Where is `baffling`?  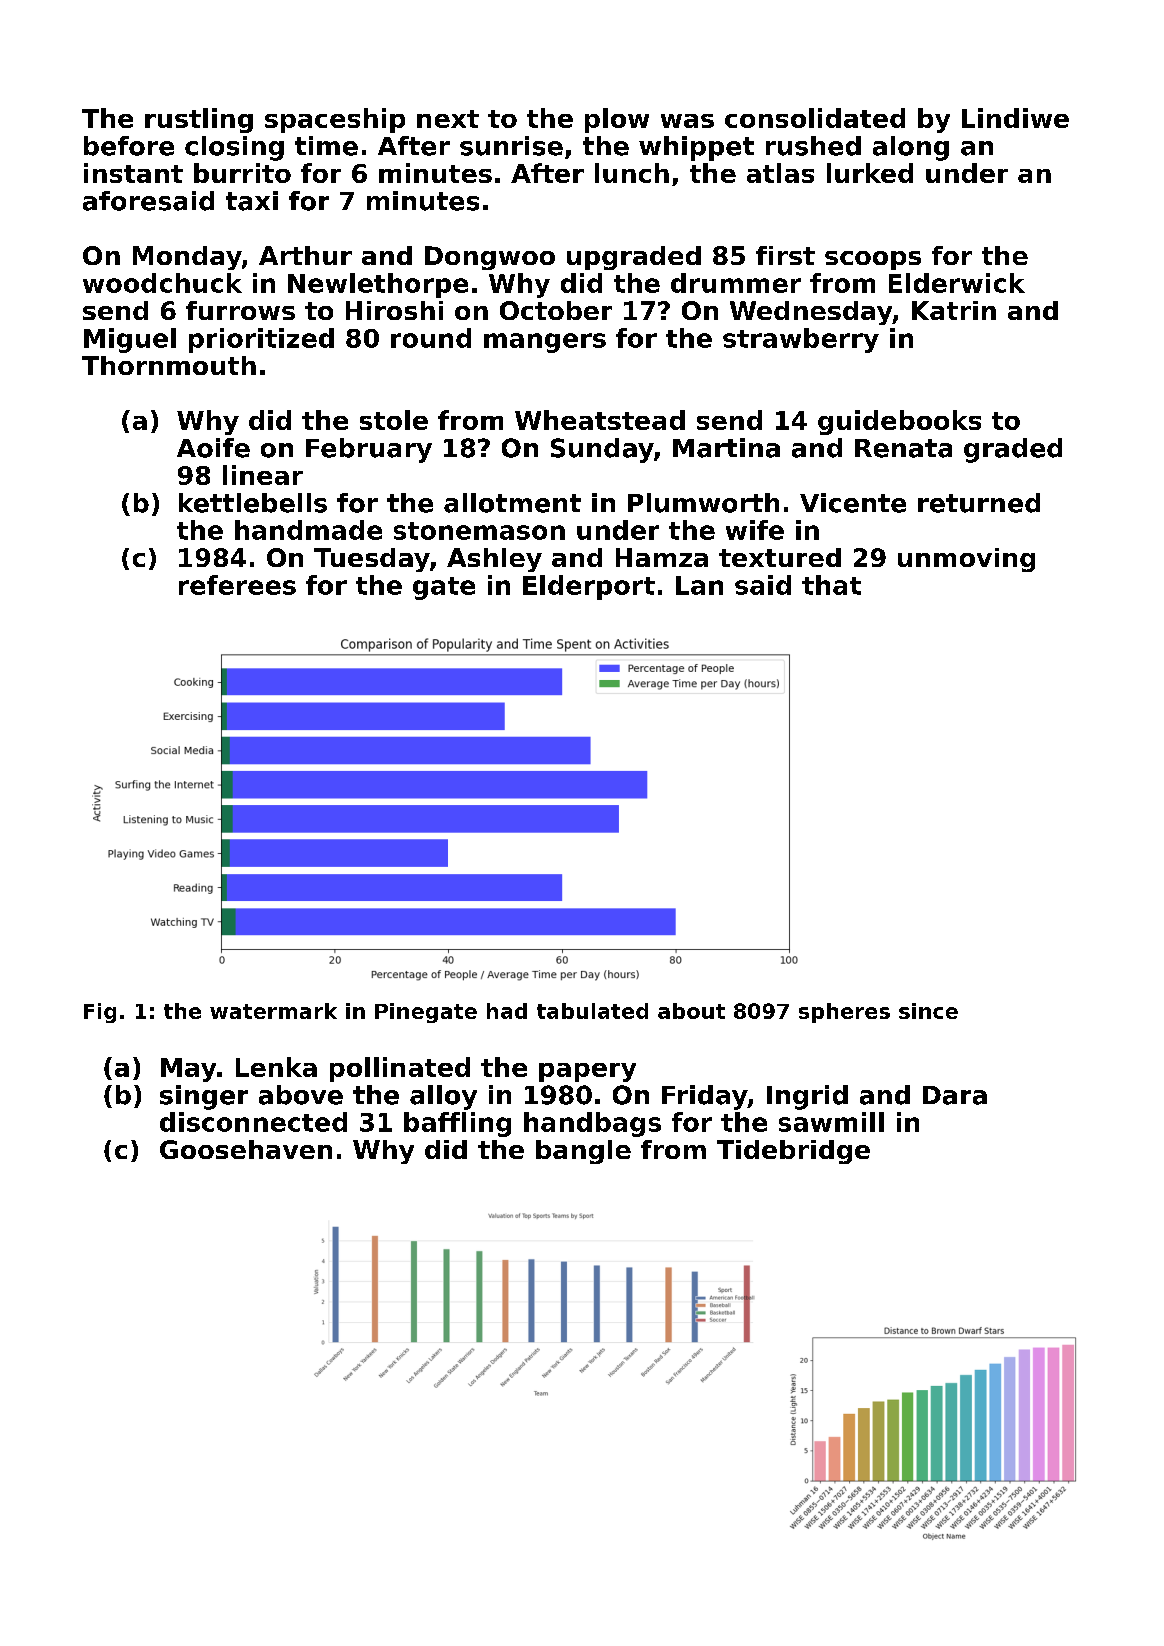
baffling is located at coordinates (457, 1124).
